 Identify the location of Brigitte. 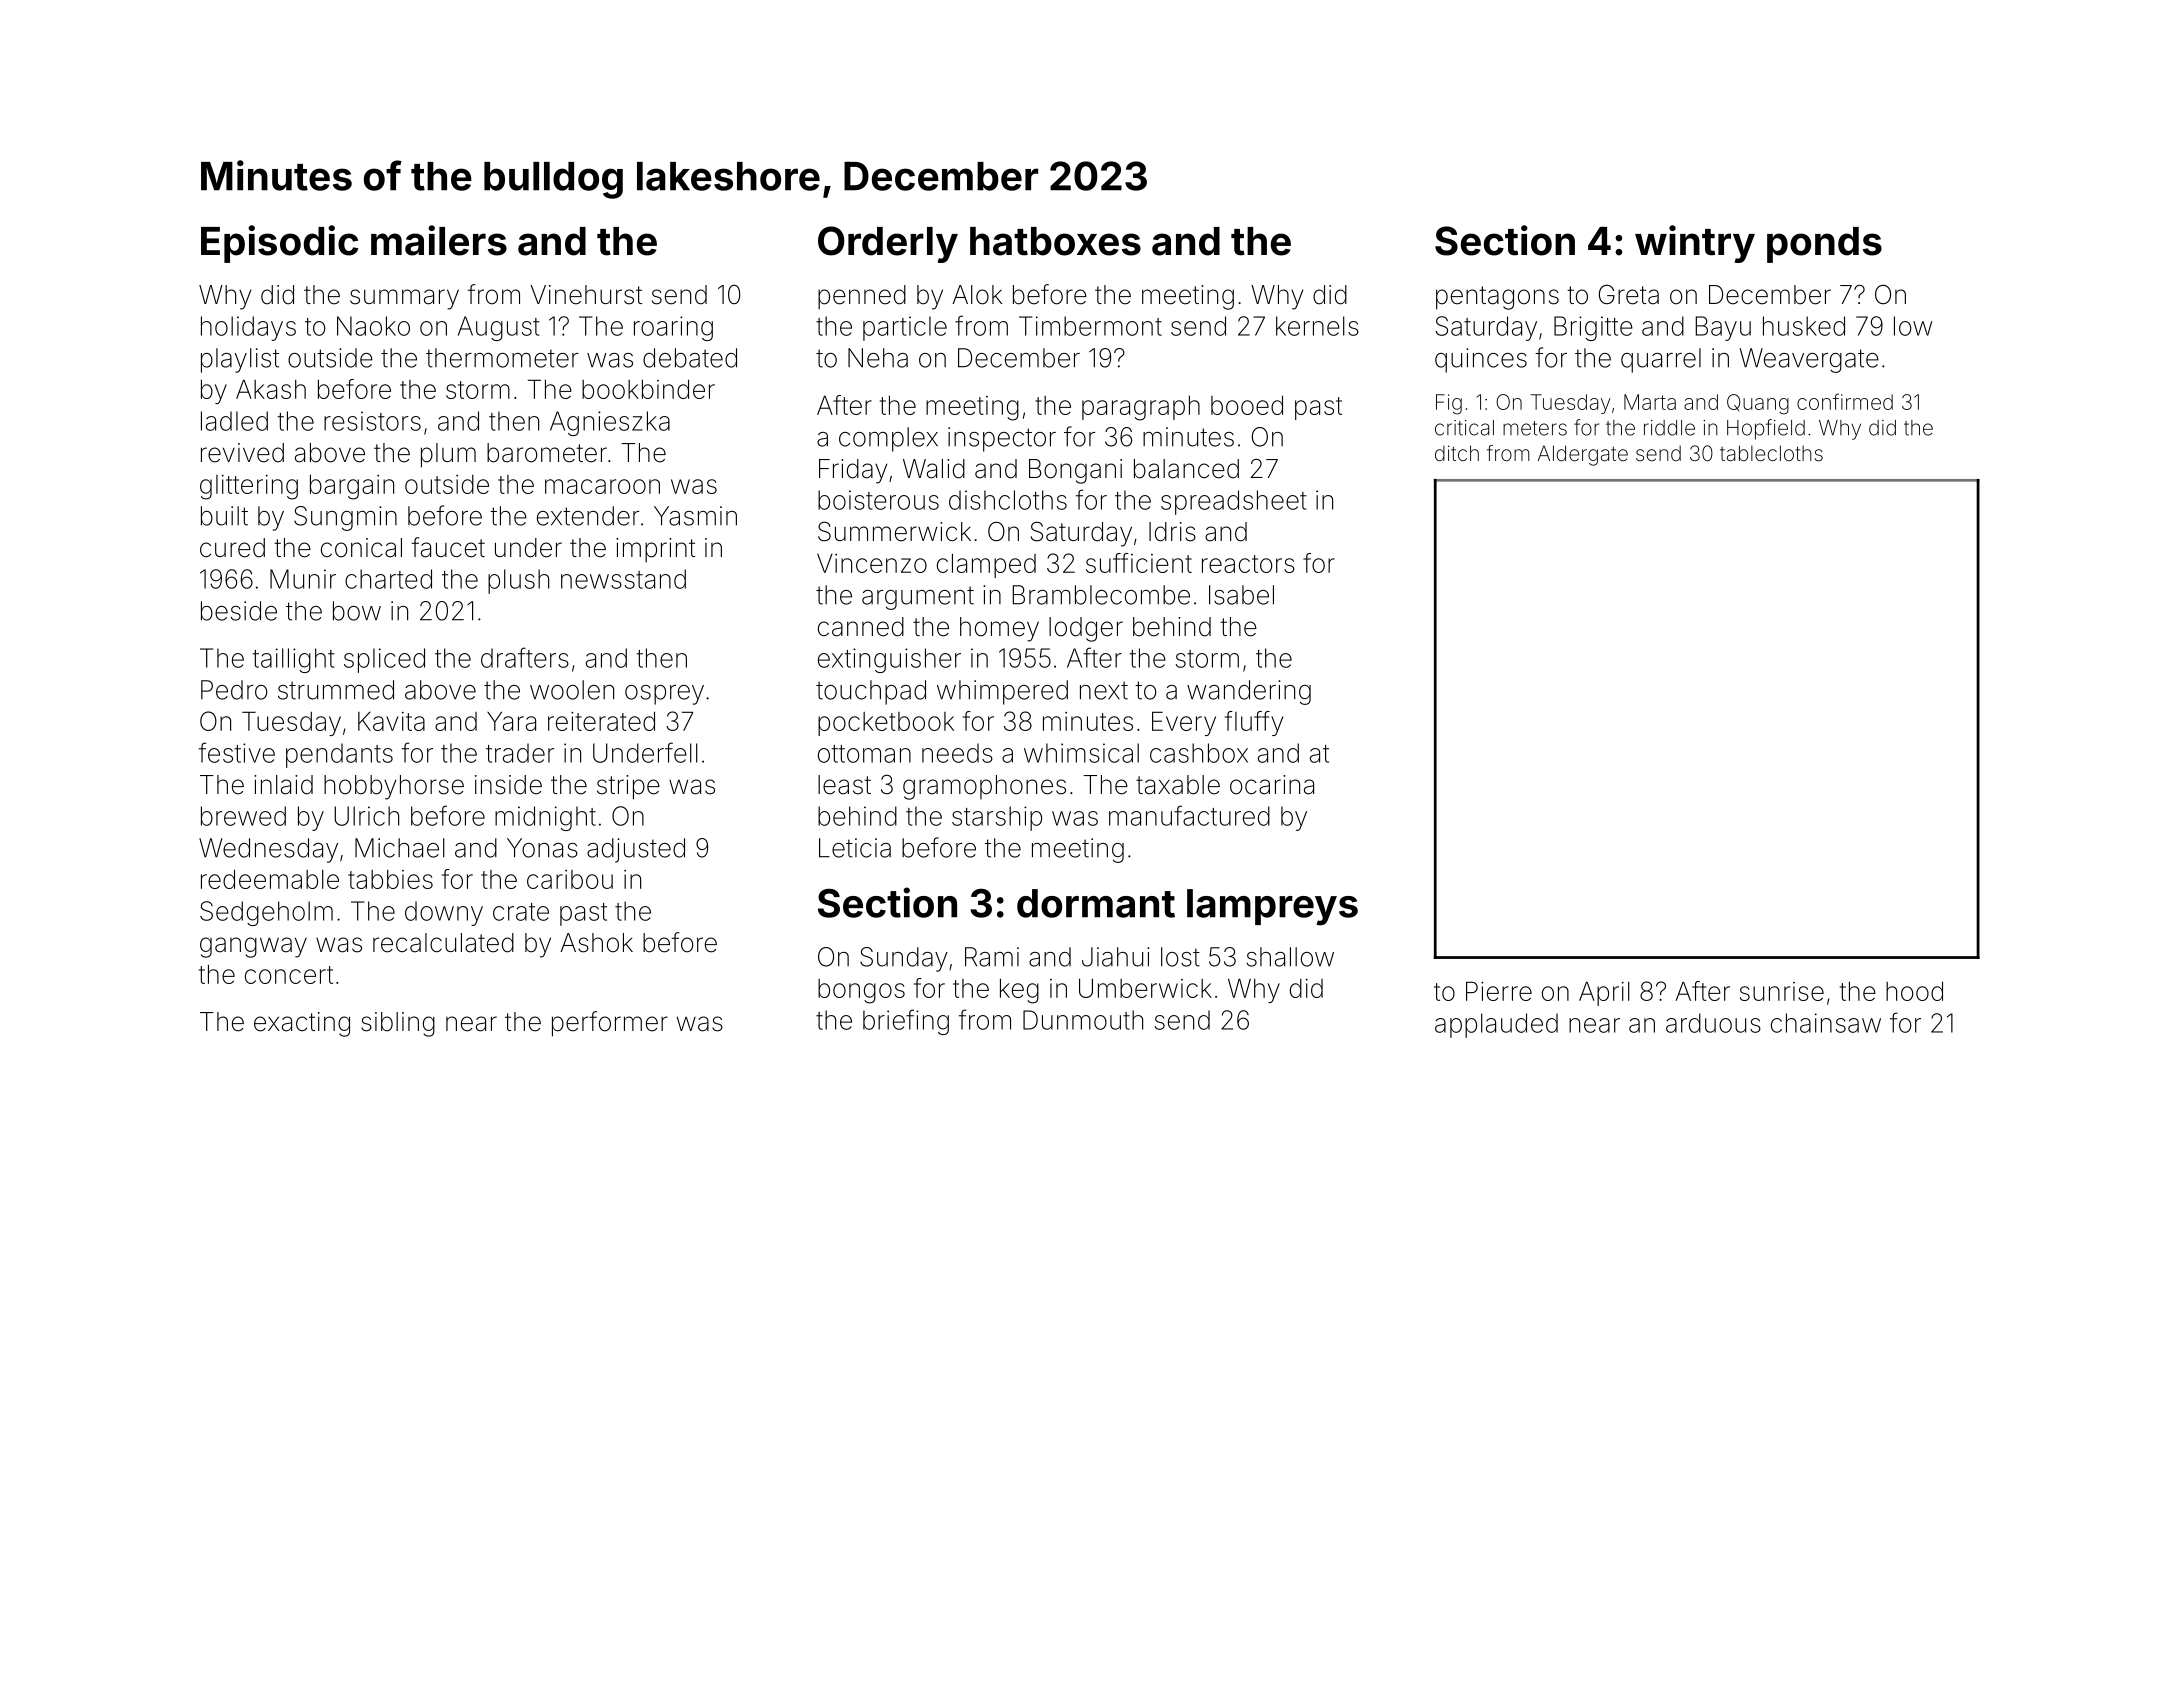
(1593, 328).
